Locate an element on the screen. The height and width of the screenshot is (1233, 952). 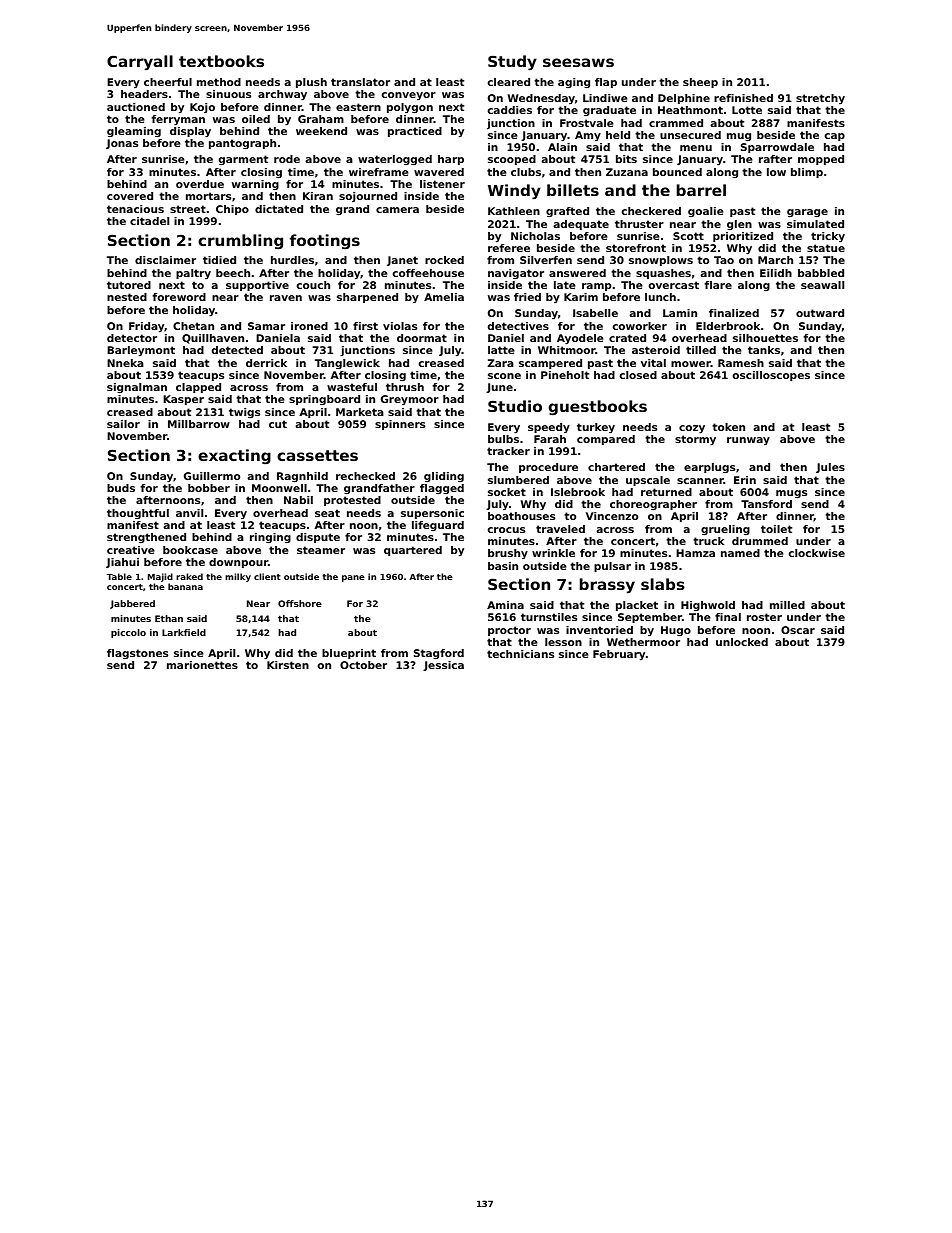
Farah is located at coordinates (550, 439).
